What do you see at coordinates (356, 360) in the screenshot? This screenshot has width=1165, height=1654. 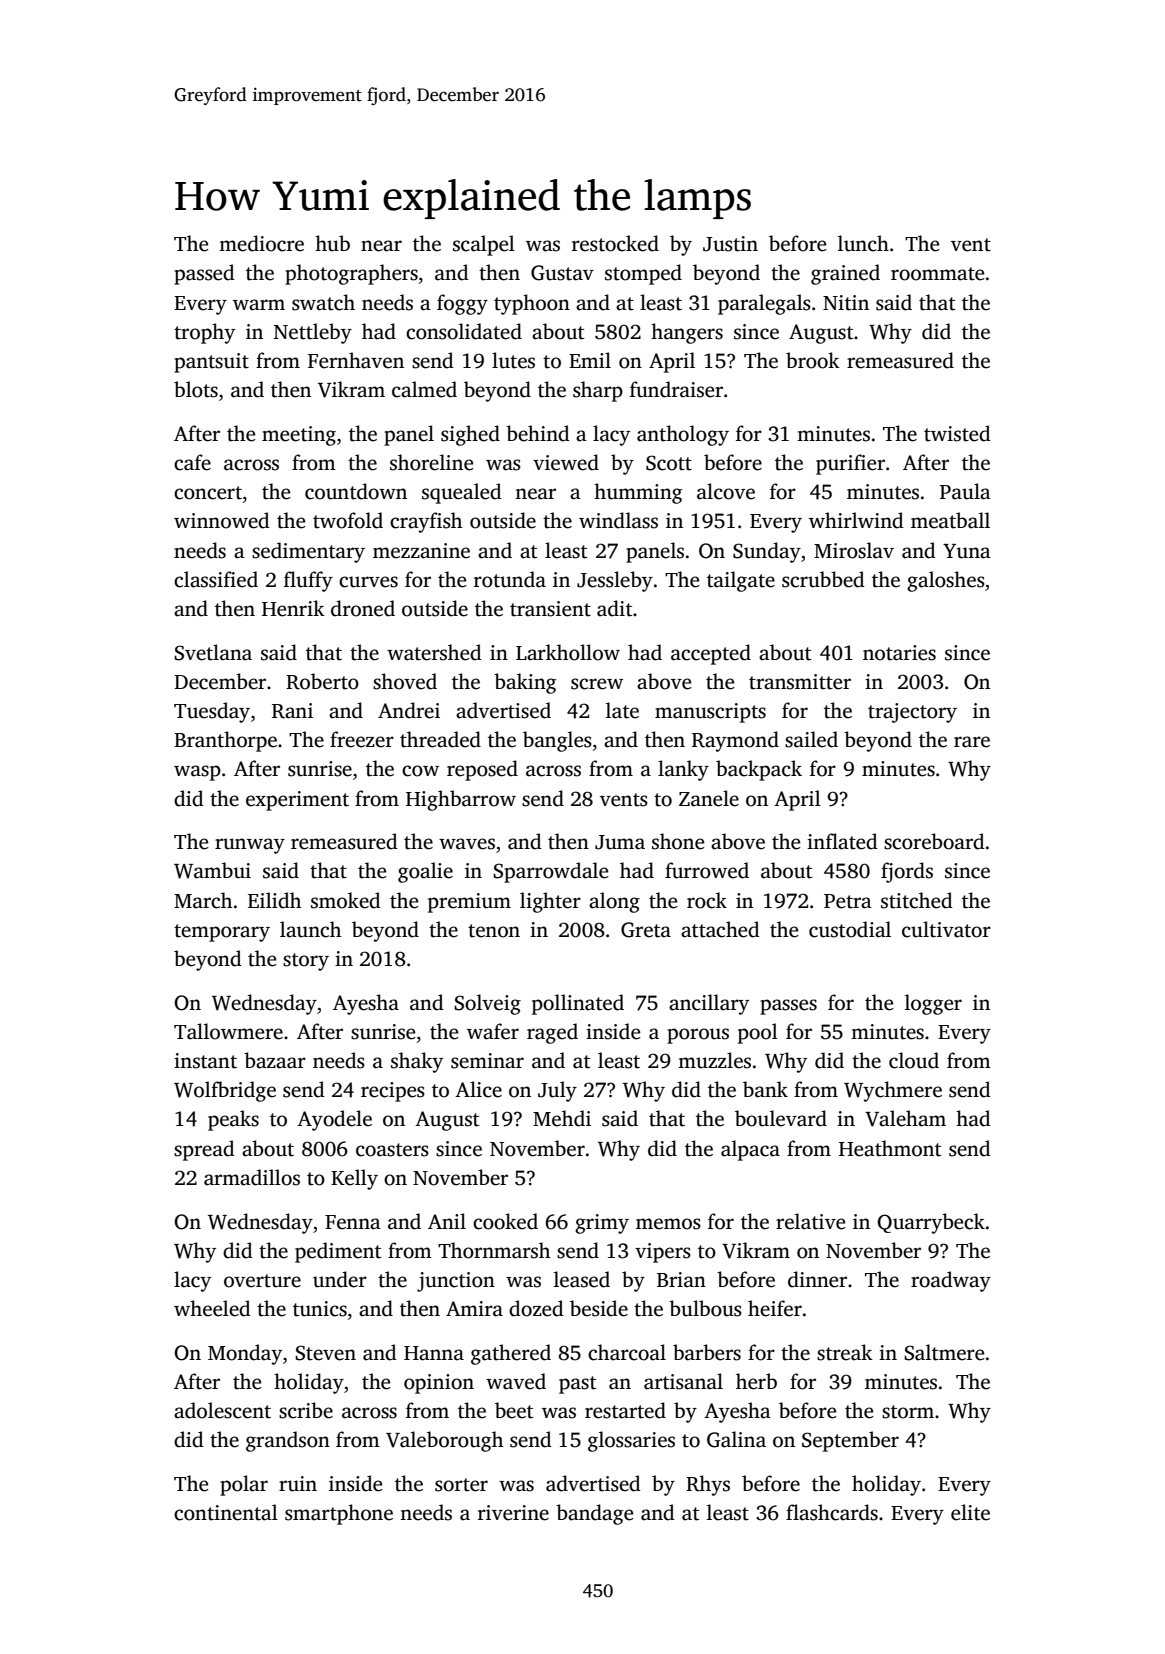 I see `Fernhaven` at bounding box center [356, 360].
